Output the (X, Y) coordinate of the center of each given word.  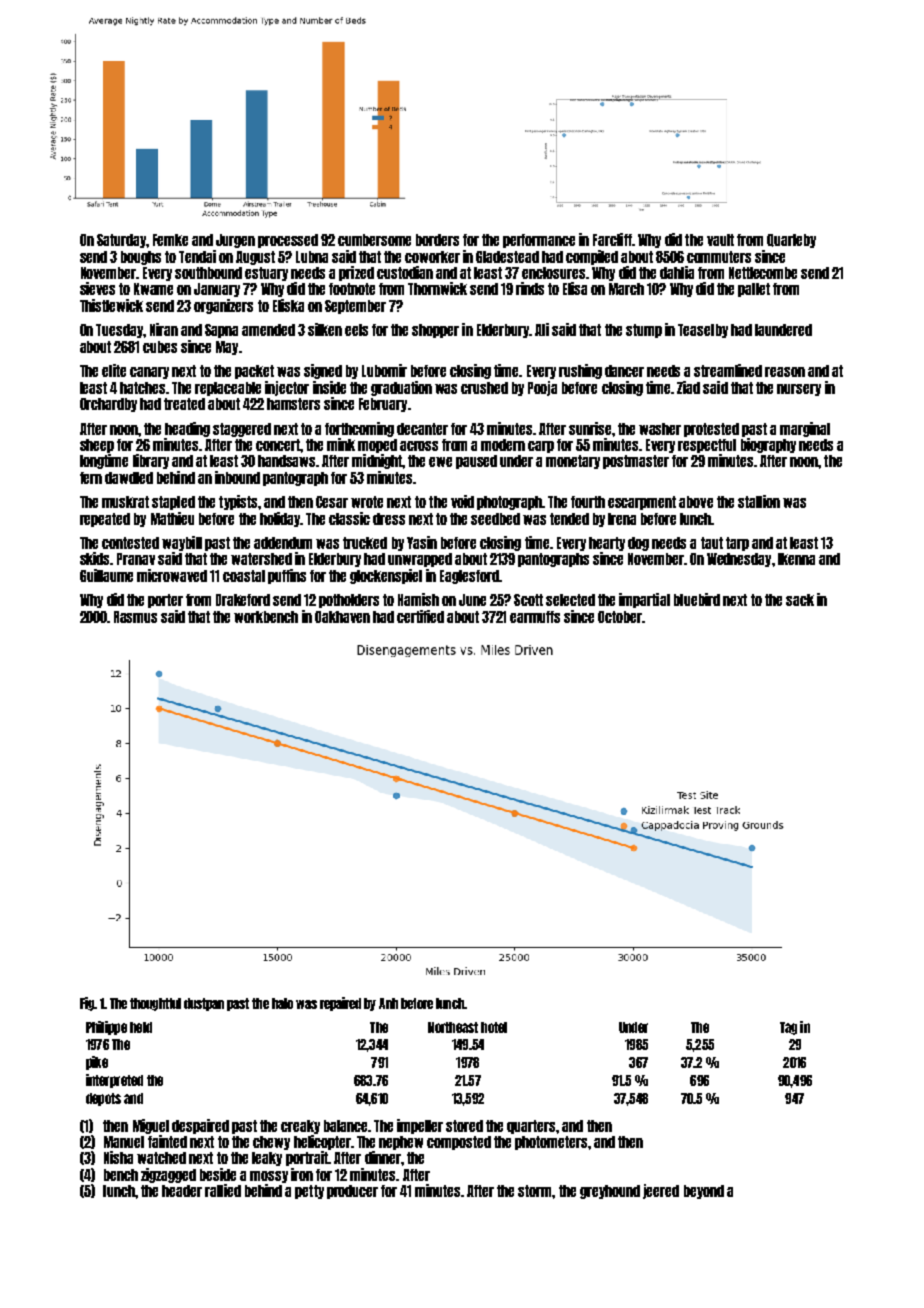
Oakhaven (342, 617)
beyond (704, 1192)
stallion (759, 501)
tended (569, 519)
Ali (542, 329)
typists (238, 502)
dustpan (204, 1004)
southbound (208, 273)
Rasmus (135, 617)
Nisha (118, 1157)
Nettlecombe (763, 273)
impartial (644, 600)
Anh (388, 1003)
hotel (494, 1027)
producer (352, 1192)
